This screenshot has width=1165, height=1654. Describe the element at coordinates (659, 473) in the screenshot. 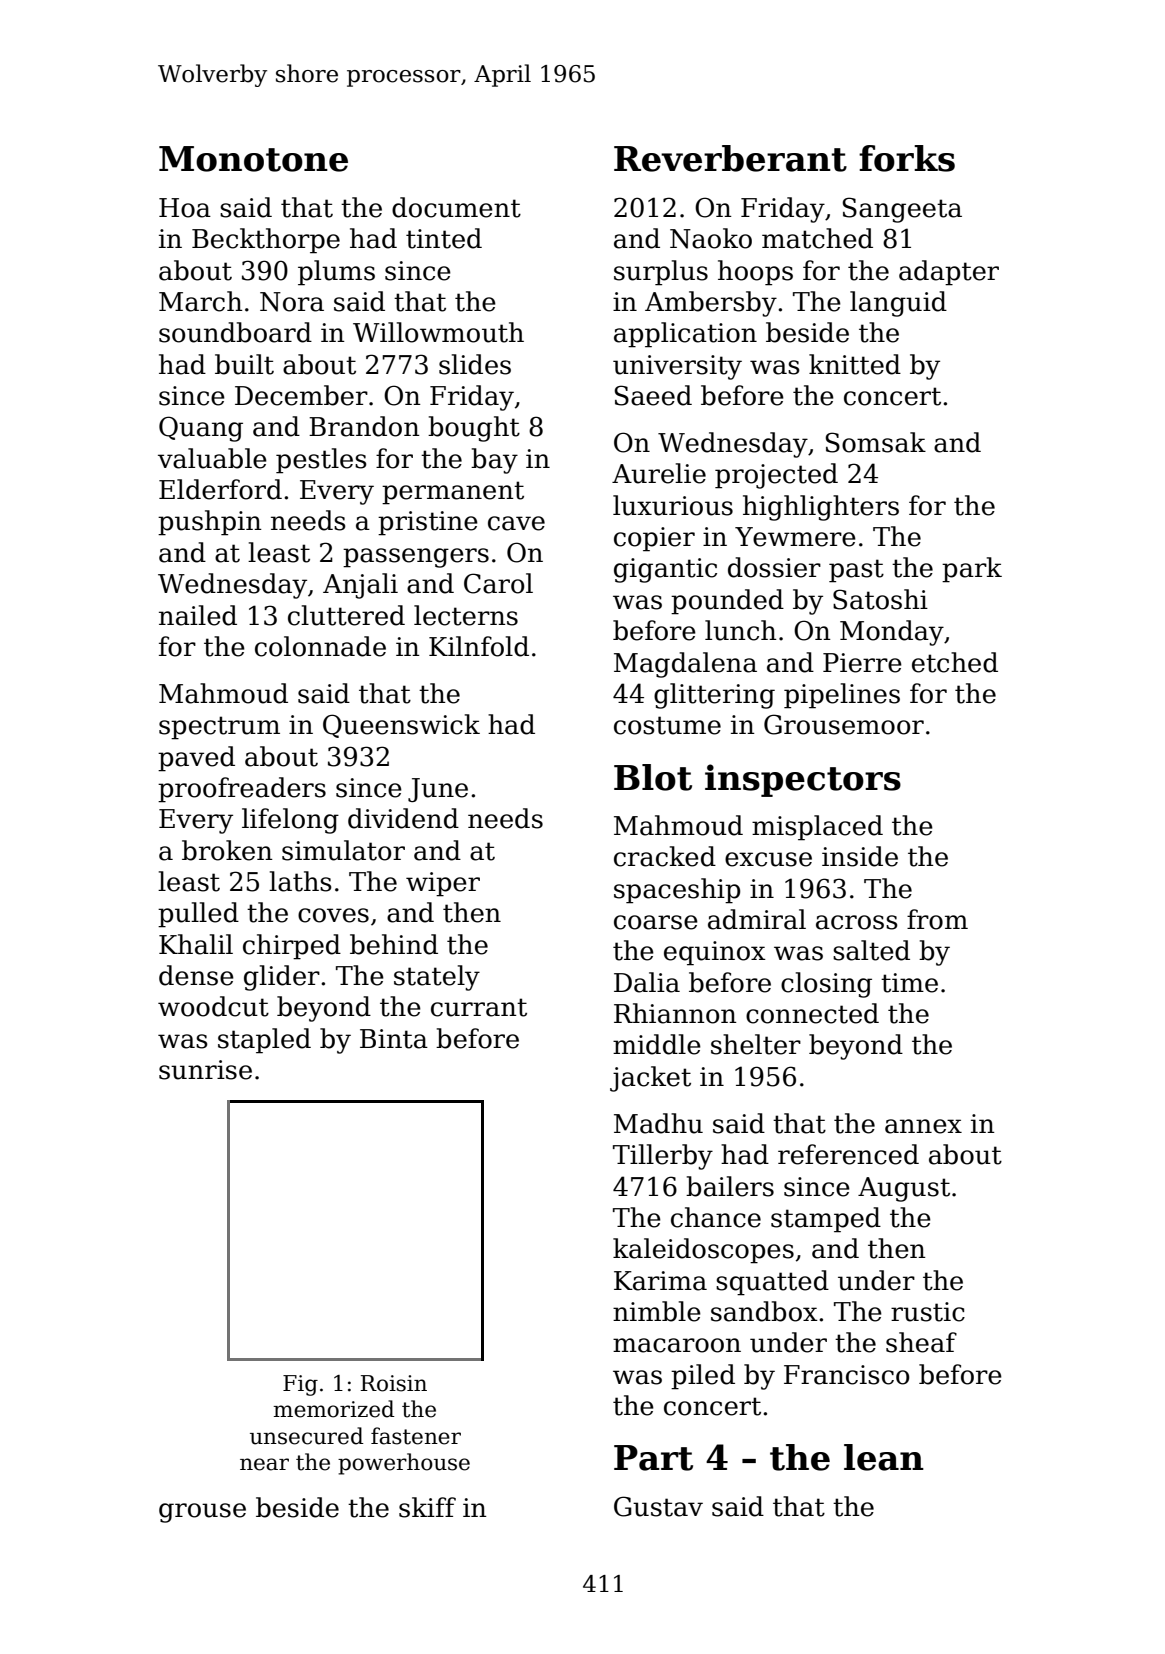

I see `Aurelie` at that location.
